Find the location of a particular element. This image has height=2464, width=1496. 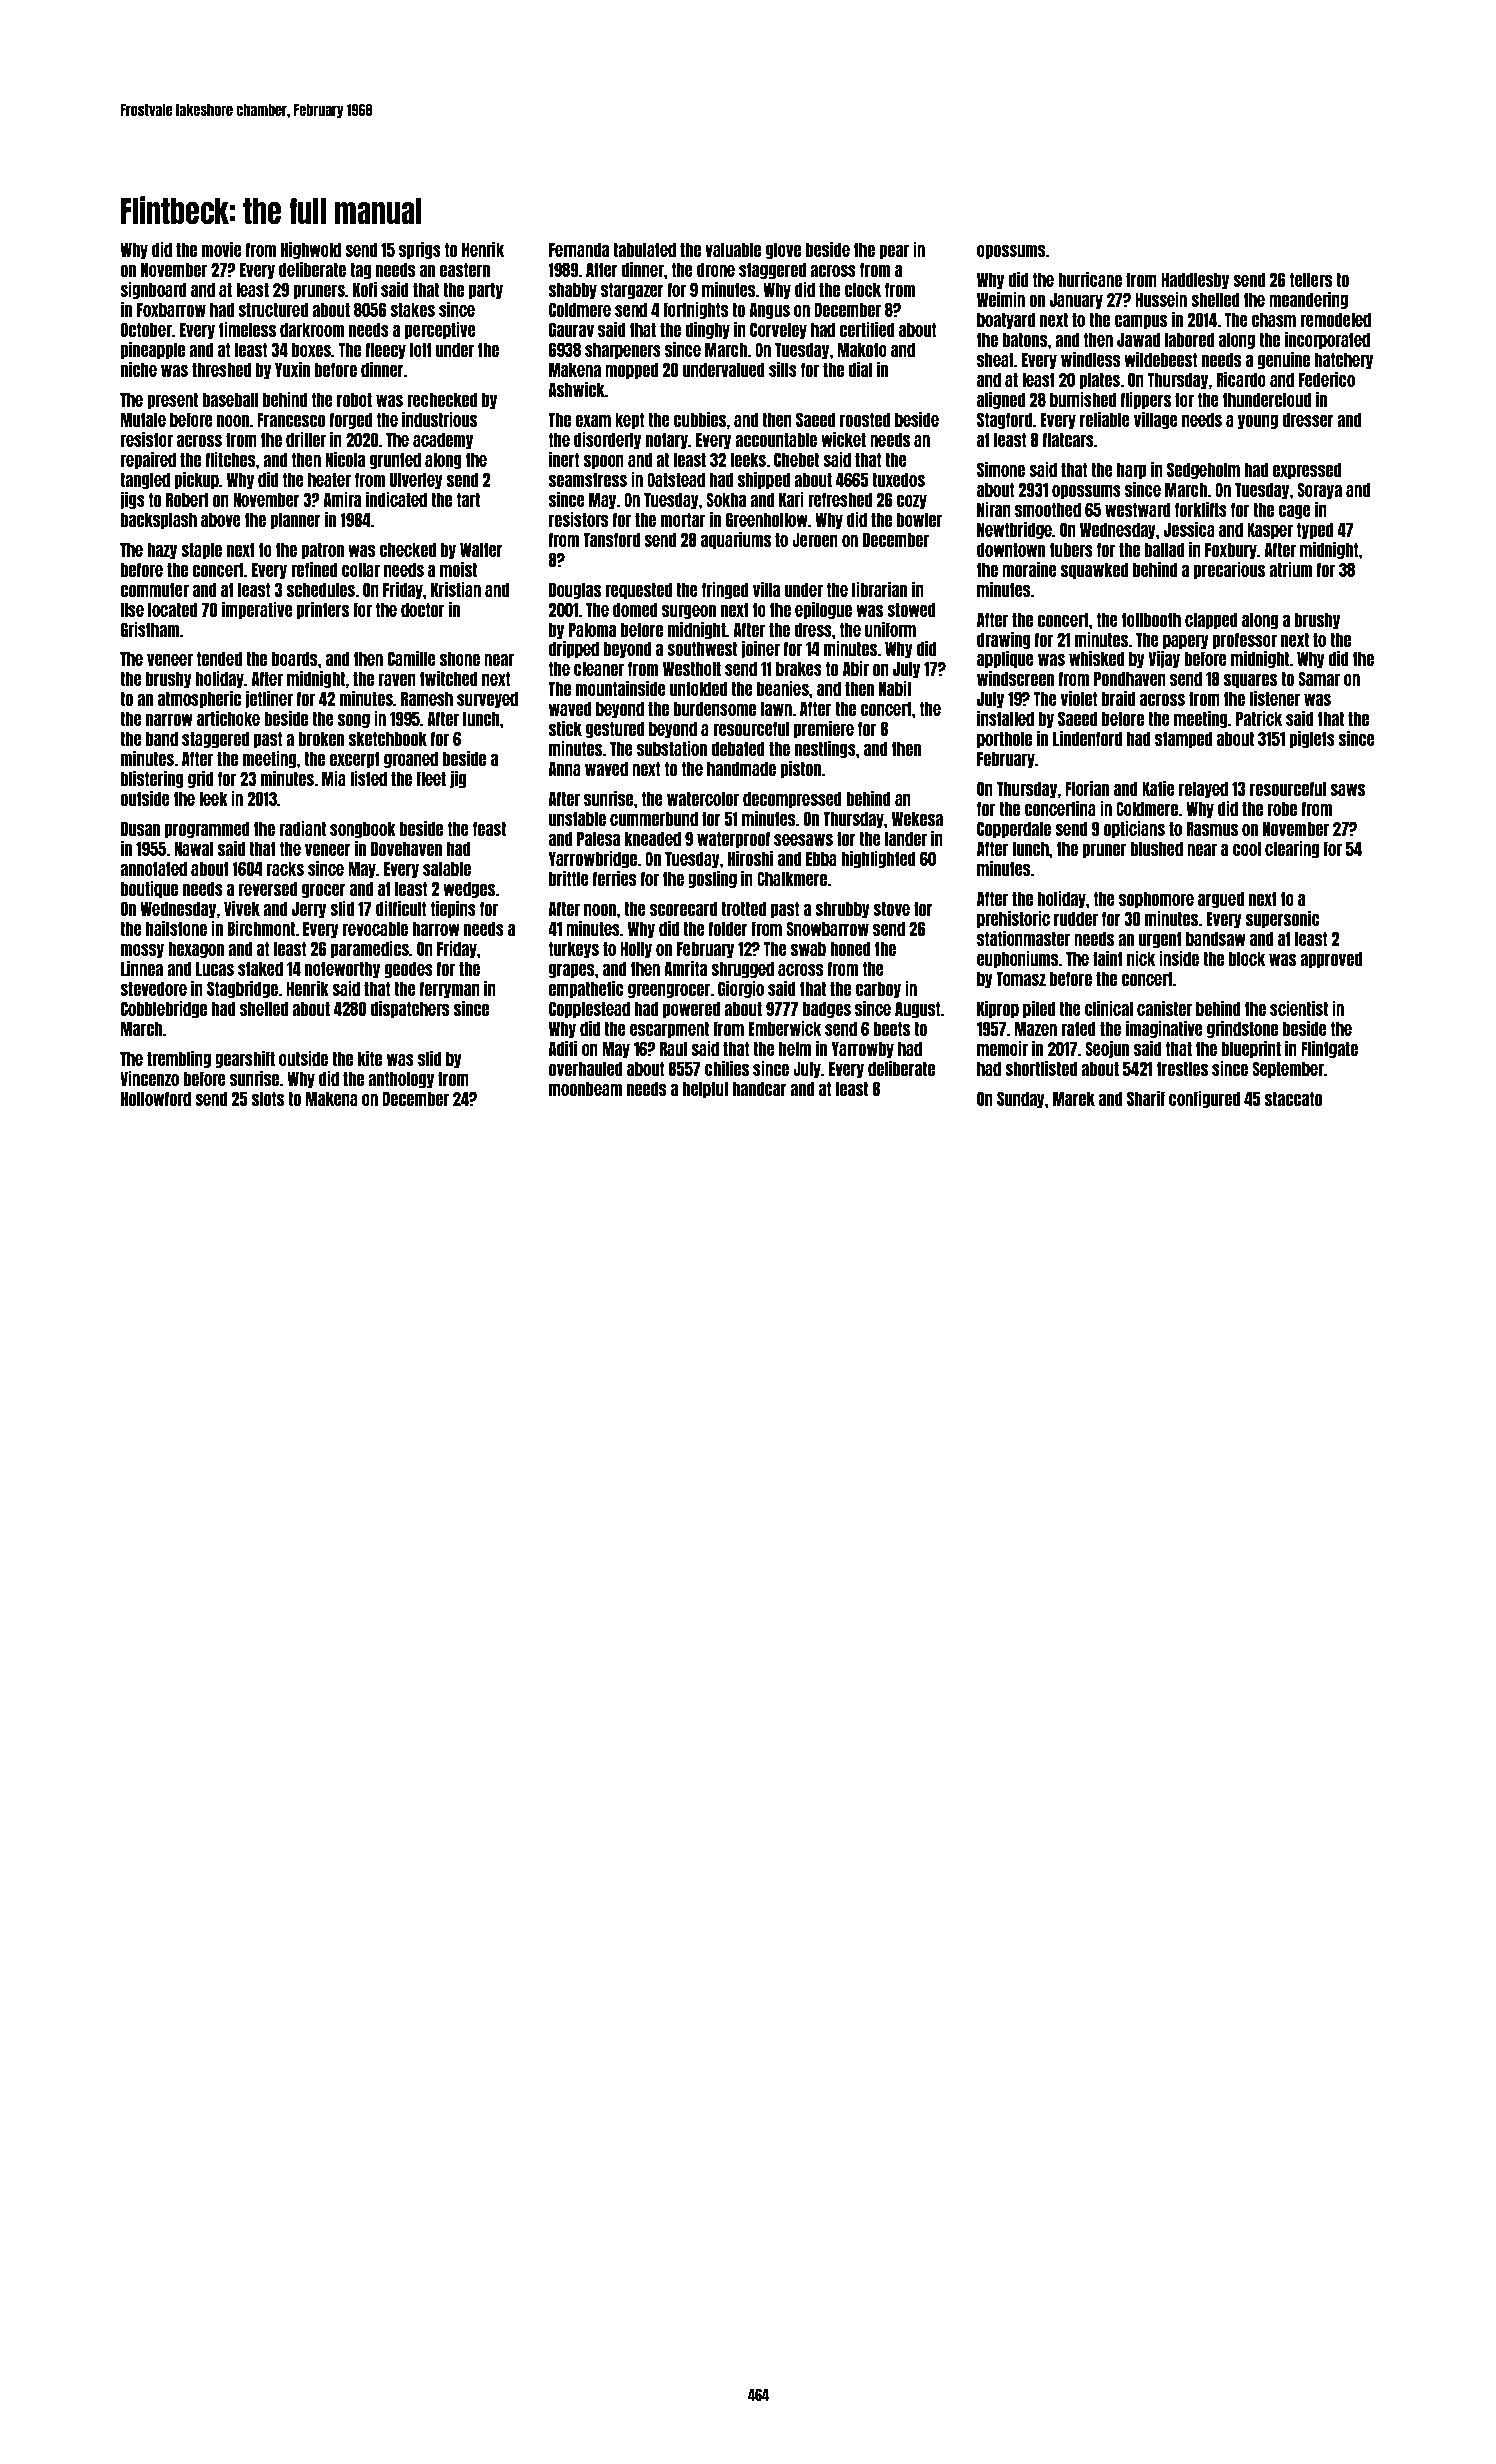

Hollowford is located at coordinates (156, 1098).
